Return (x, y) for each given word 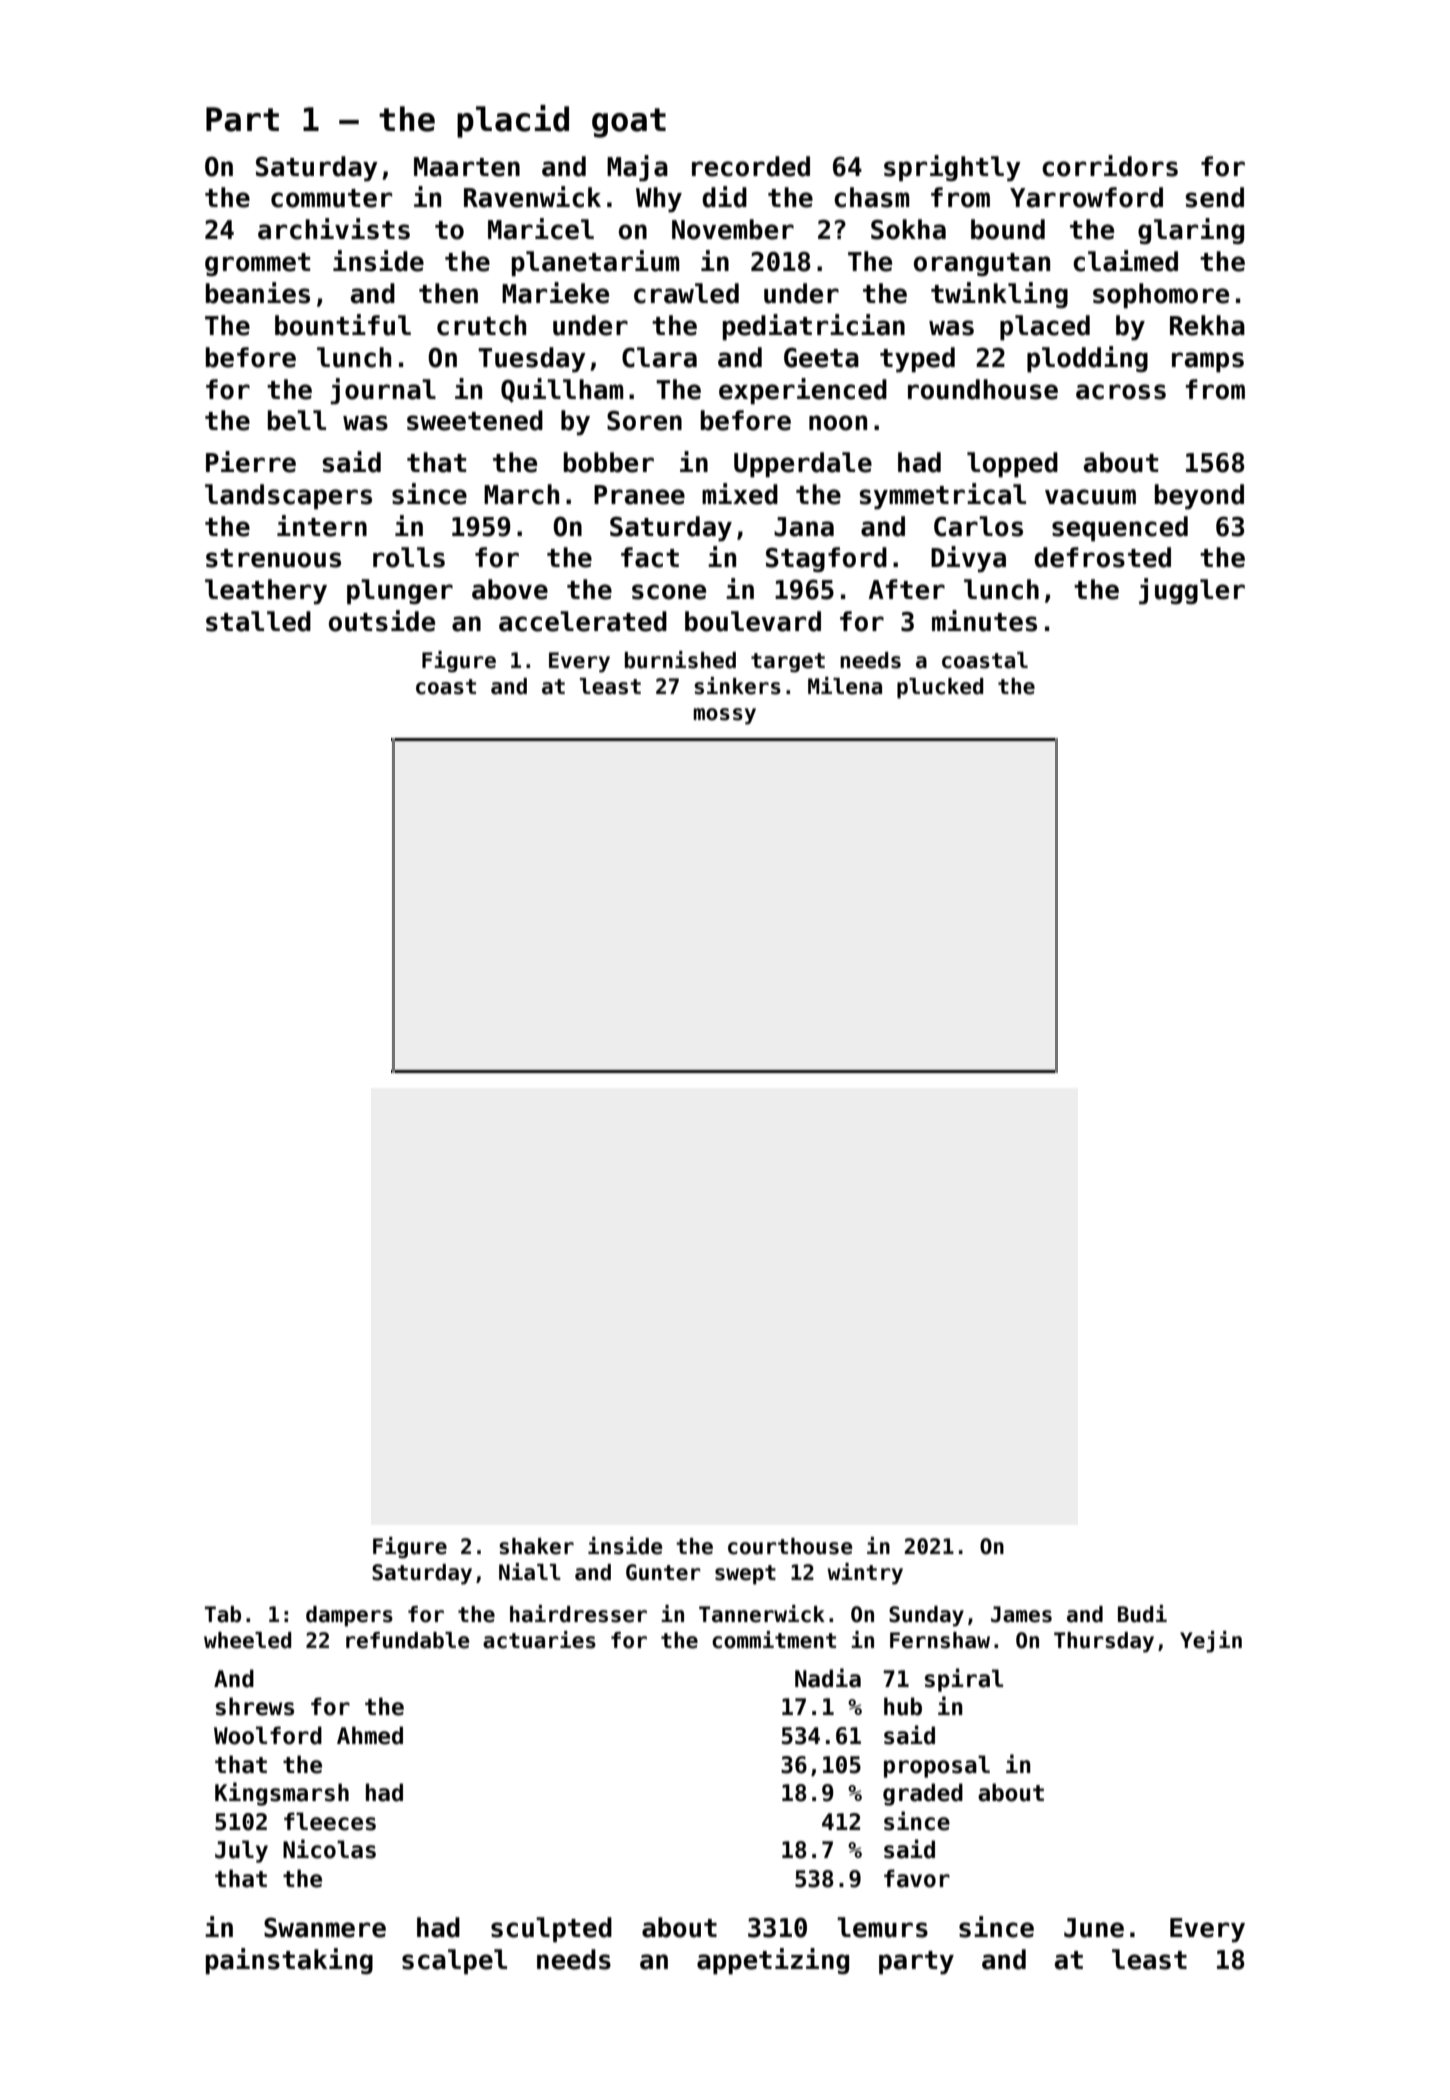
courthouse (790, 1546)
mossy (724, 716)
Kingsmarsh (282, 1794)
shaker (536, 1546)
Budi (1142, 1614)
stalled (258, 621)
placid (513, 121)
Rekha (1207, 325)
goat (629, 123)
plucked (940, 688)
